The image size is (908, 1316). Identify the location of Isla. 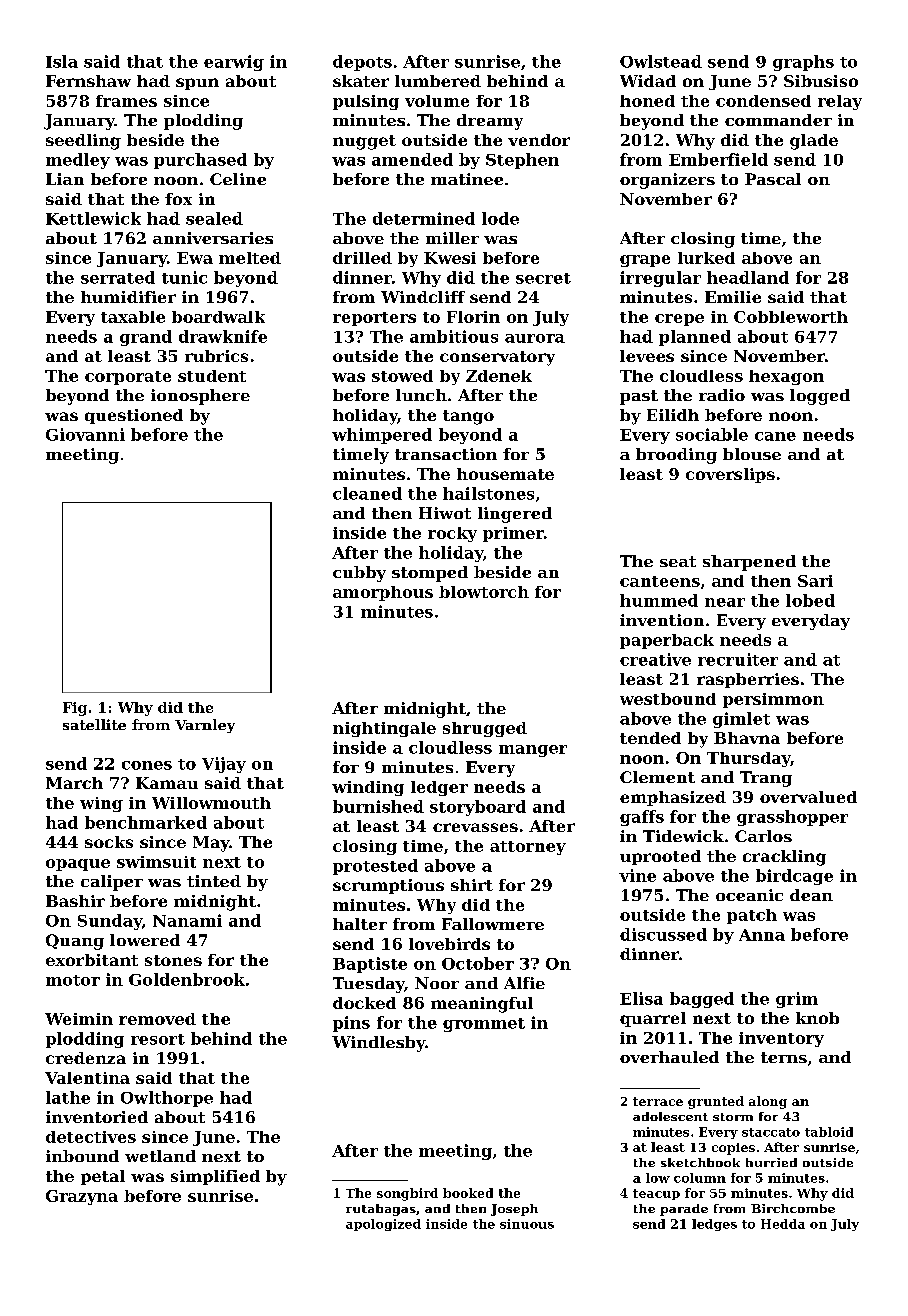
(62, 61).
